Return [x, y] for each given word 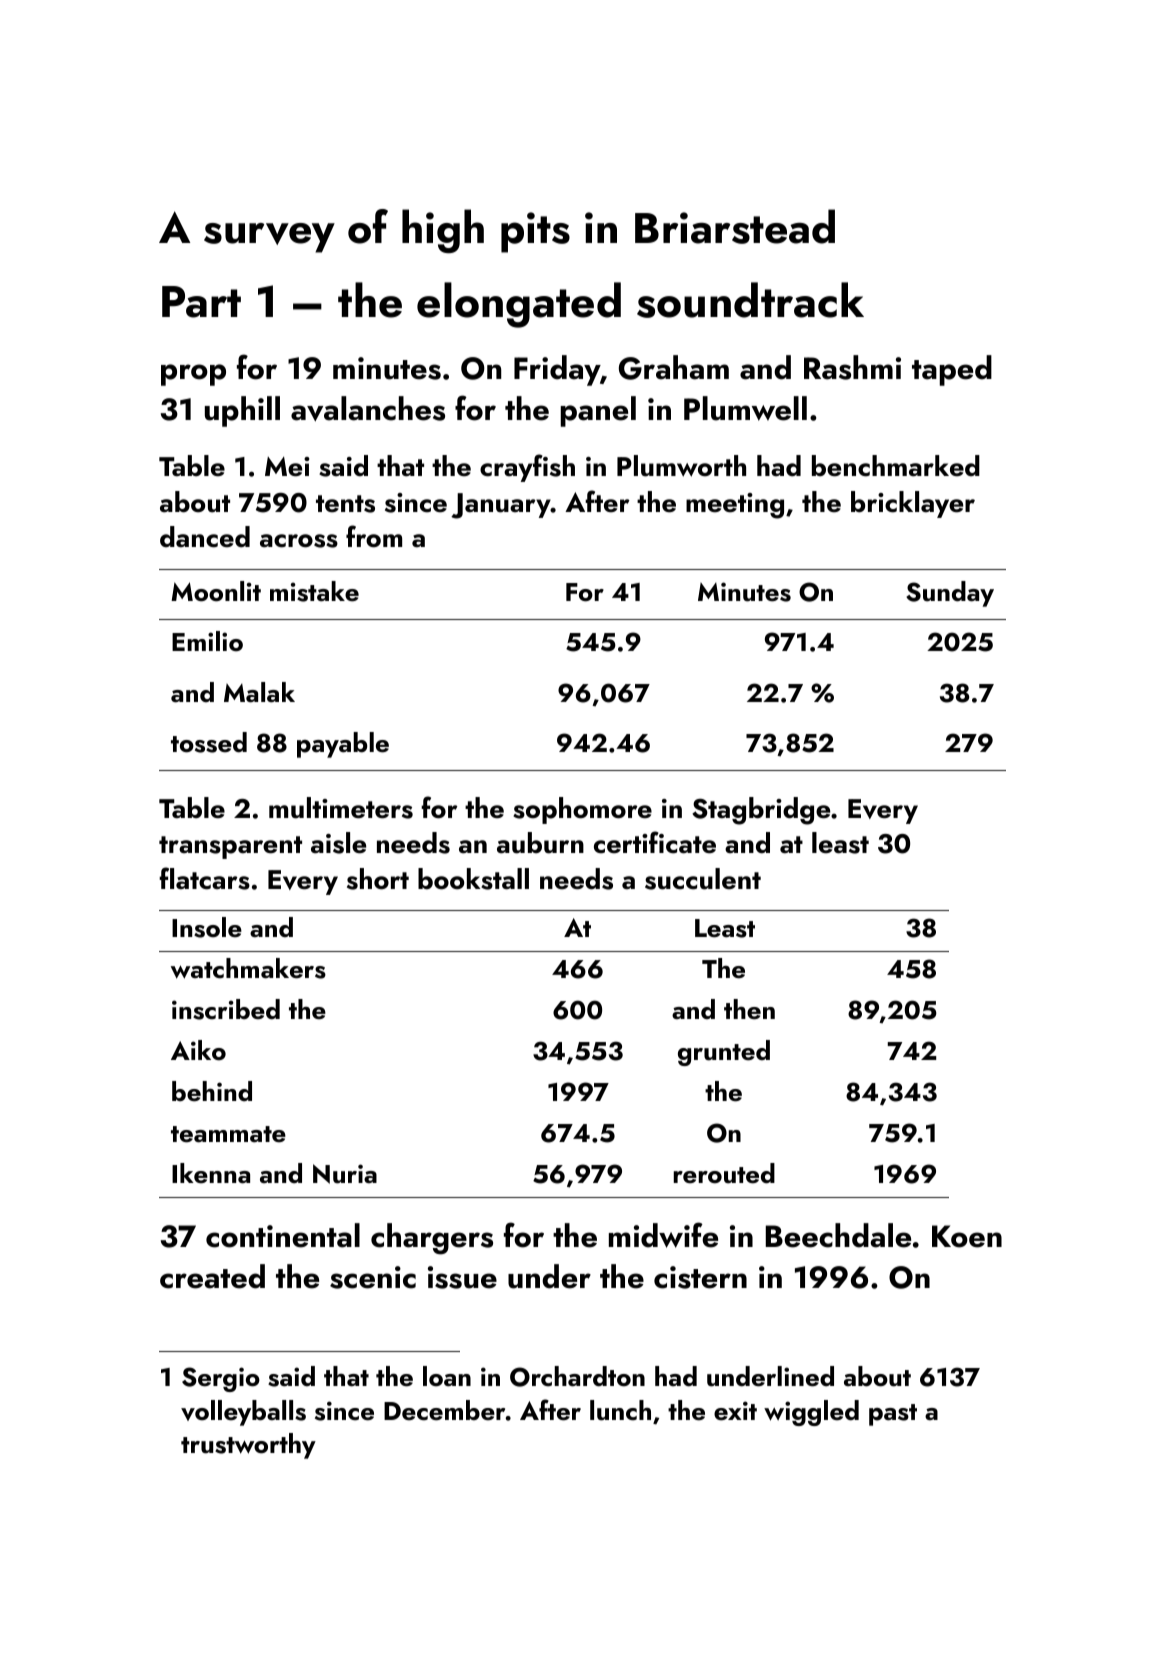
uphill [242, 411]
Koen [967, 1236]
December [444, 1410]
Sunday [950, 594]
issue [462, 1277]
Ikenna [211, 1173]
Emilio [207, 641]
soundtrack [750, 300]
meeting [735, 506]
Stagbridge [761, 811]
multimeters [341, 808]
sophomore [582, 810]
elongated [519, 305]
